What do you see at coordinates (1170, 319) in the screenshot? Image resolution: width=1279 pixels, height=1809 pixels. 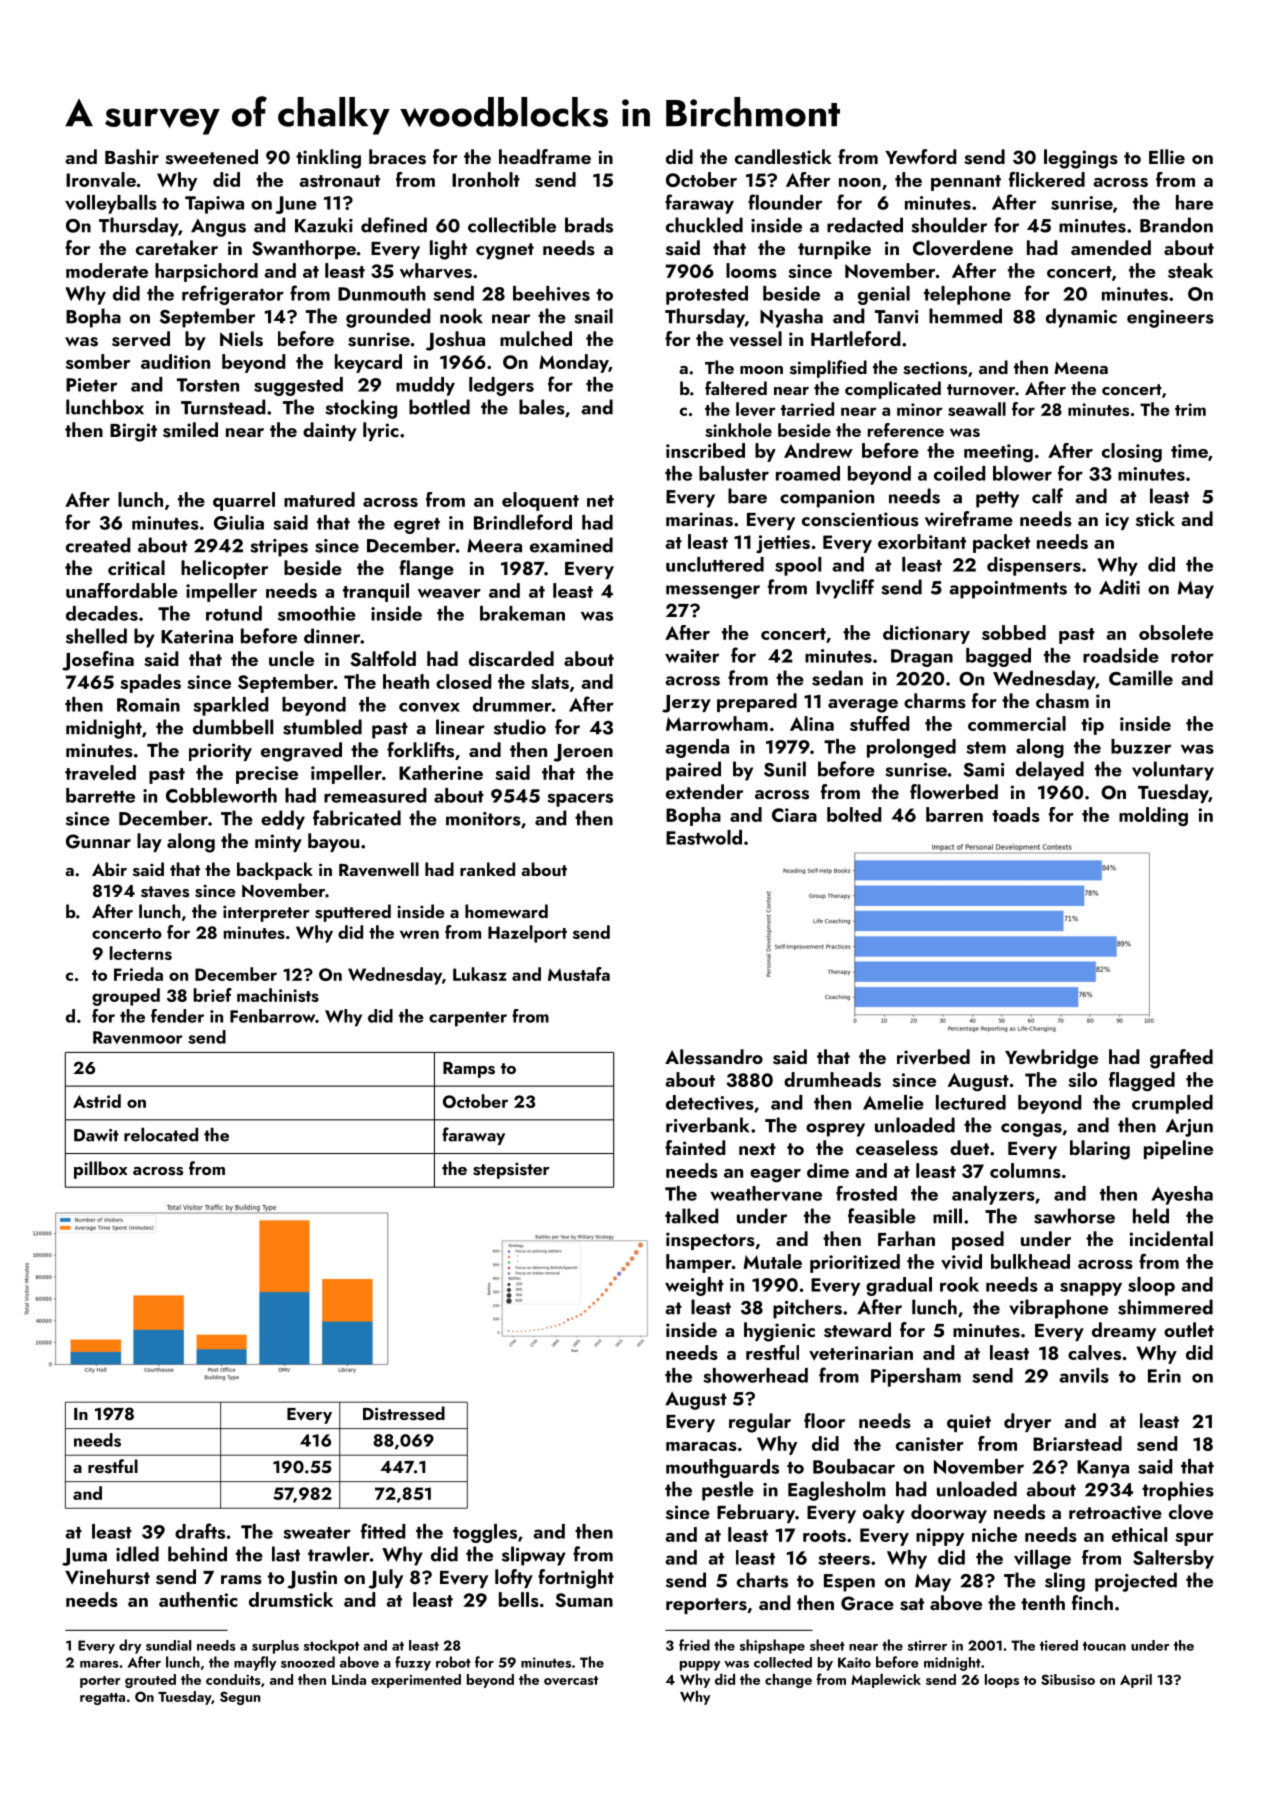 I see `engineers` at bounding box center [1170, 319].
